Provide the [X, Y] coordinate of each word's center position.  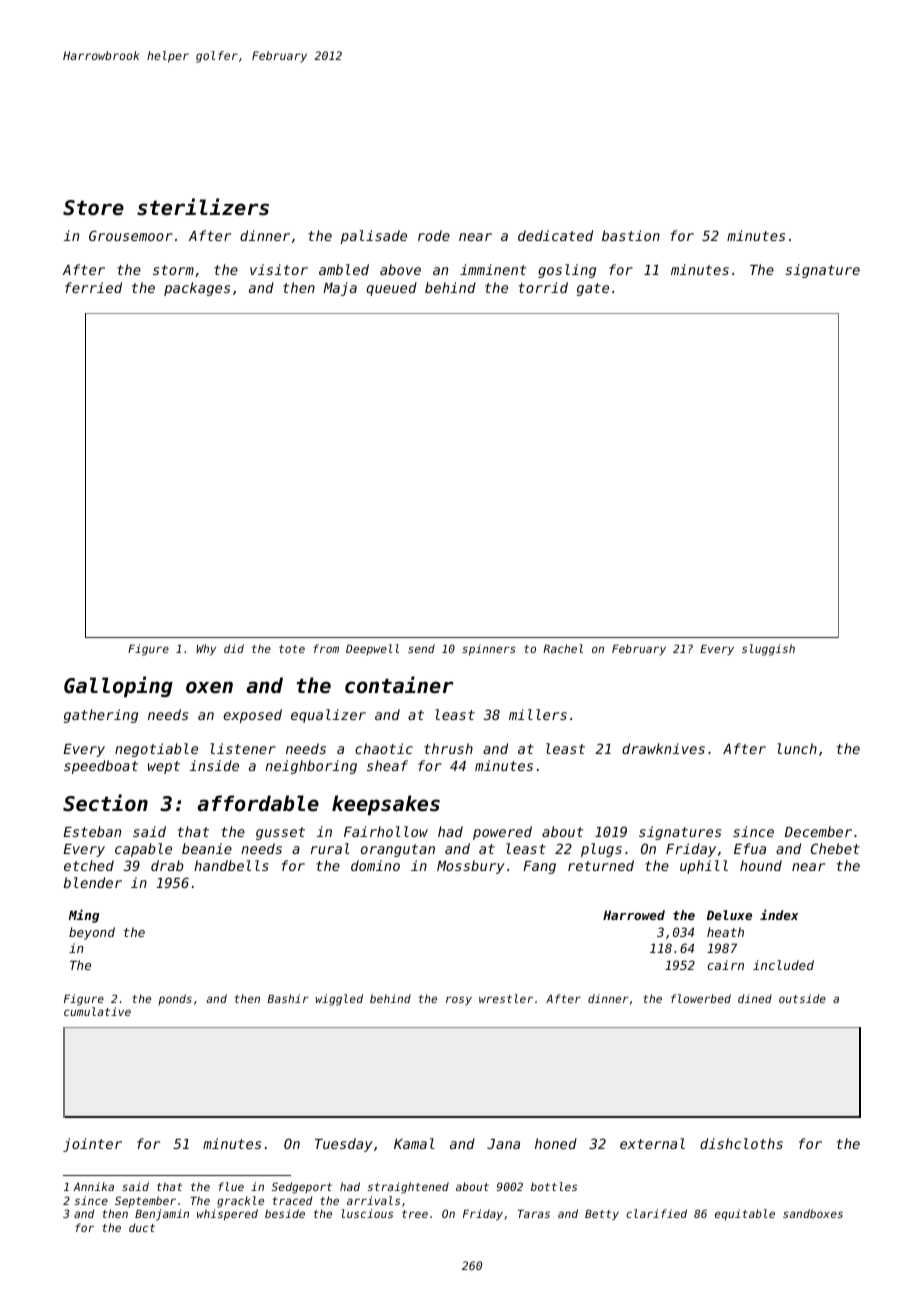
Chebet [835, 848]
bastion [631, 235]
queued [391, 289]
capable [143, 850]
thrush [448, 748]
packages [197, 289]
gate [593, 289]
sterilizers [203, 207]
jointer [92, 1145]
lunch [797, 748]
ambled [344, 269]
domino [375, 865]
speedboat [101, 767]
